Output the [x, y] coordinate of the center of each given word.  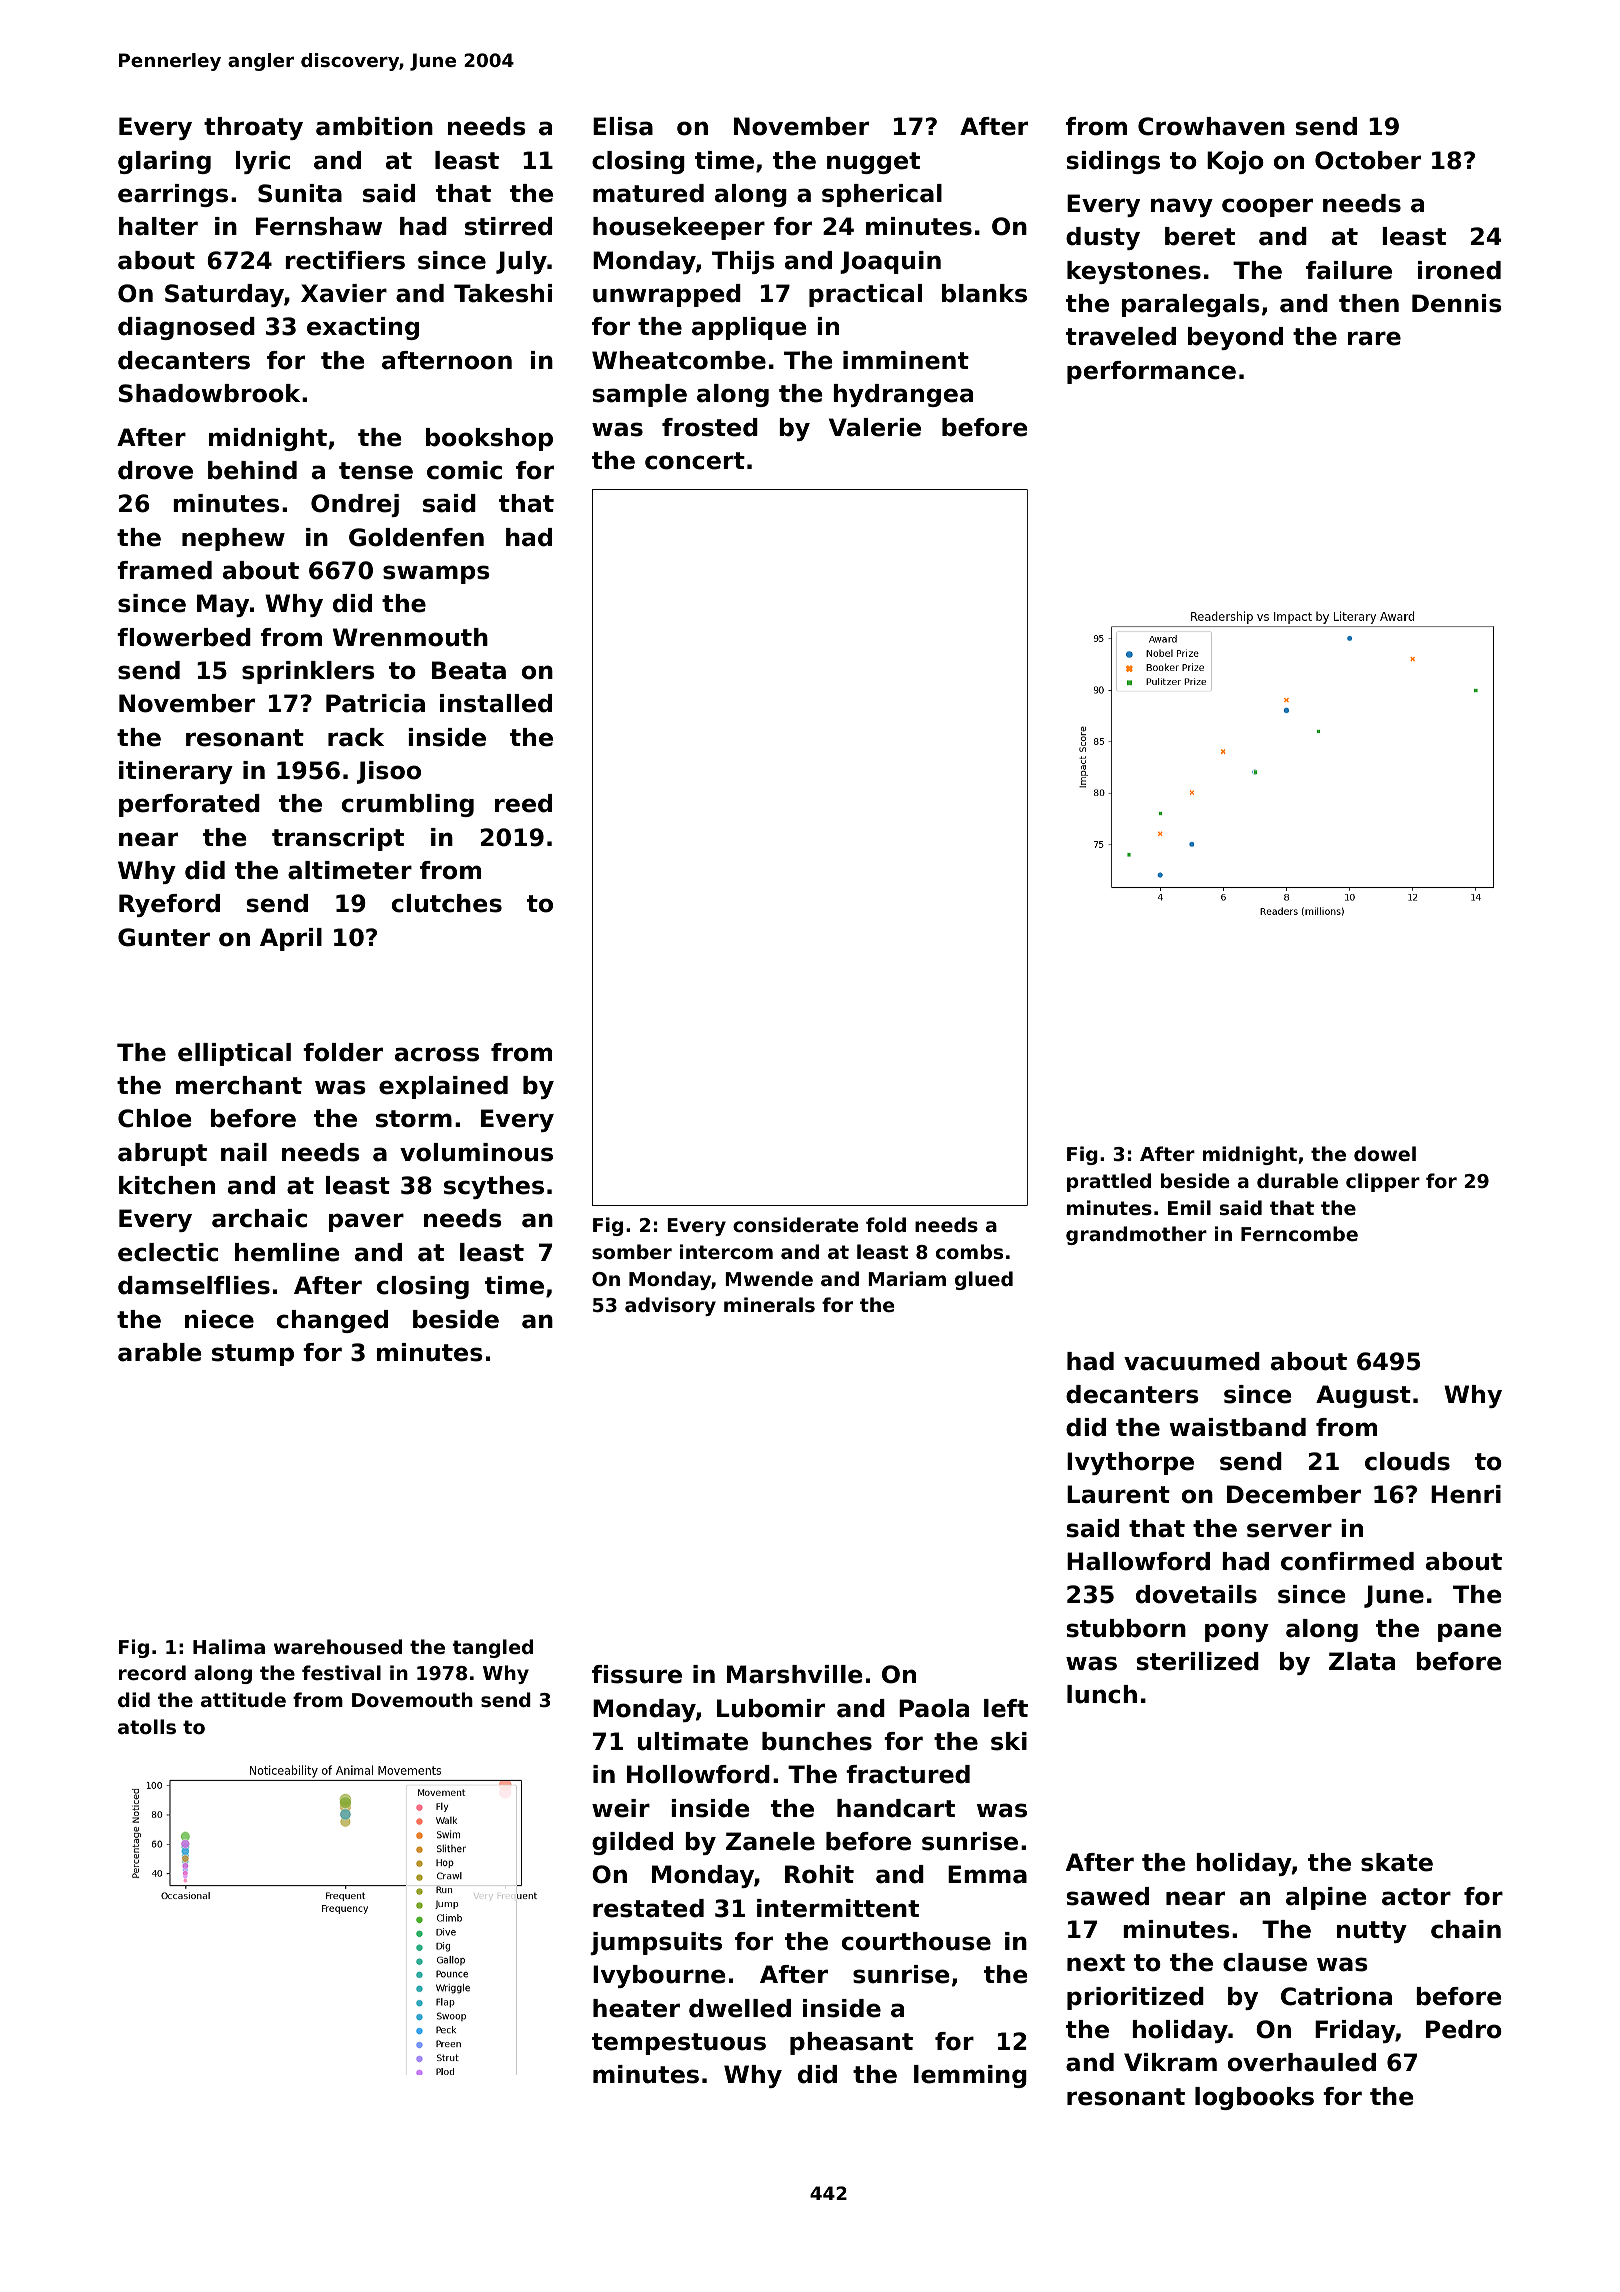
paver [366, 1222]
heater [636, 2008]
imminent [906, 360]
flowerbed [184, 637]
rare [1374, 338]
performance [1151, 372]
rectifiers [345, 260]
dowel [1385, 1153]
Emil [1189, 1207]
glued [984, 1280]
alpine [1326, 1898]
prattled [1109, 1182]
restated [648, 1908]
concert [695, 461]
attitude [243, 1699]
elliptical [234, 1054]
